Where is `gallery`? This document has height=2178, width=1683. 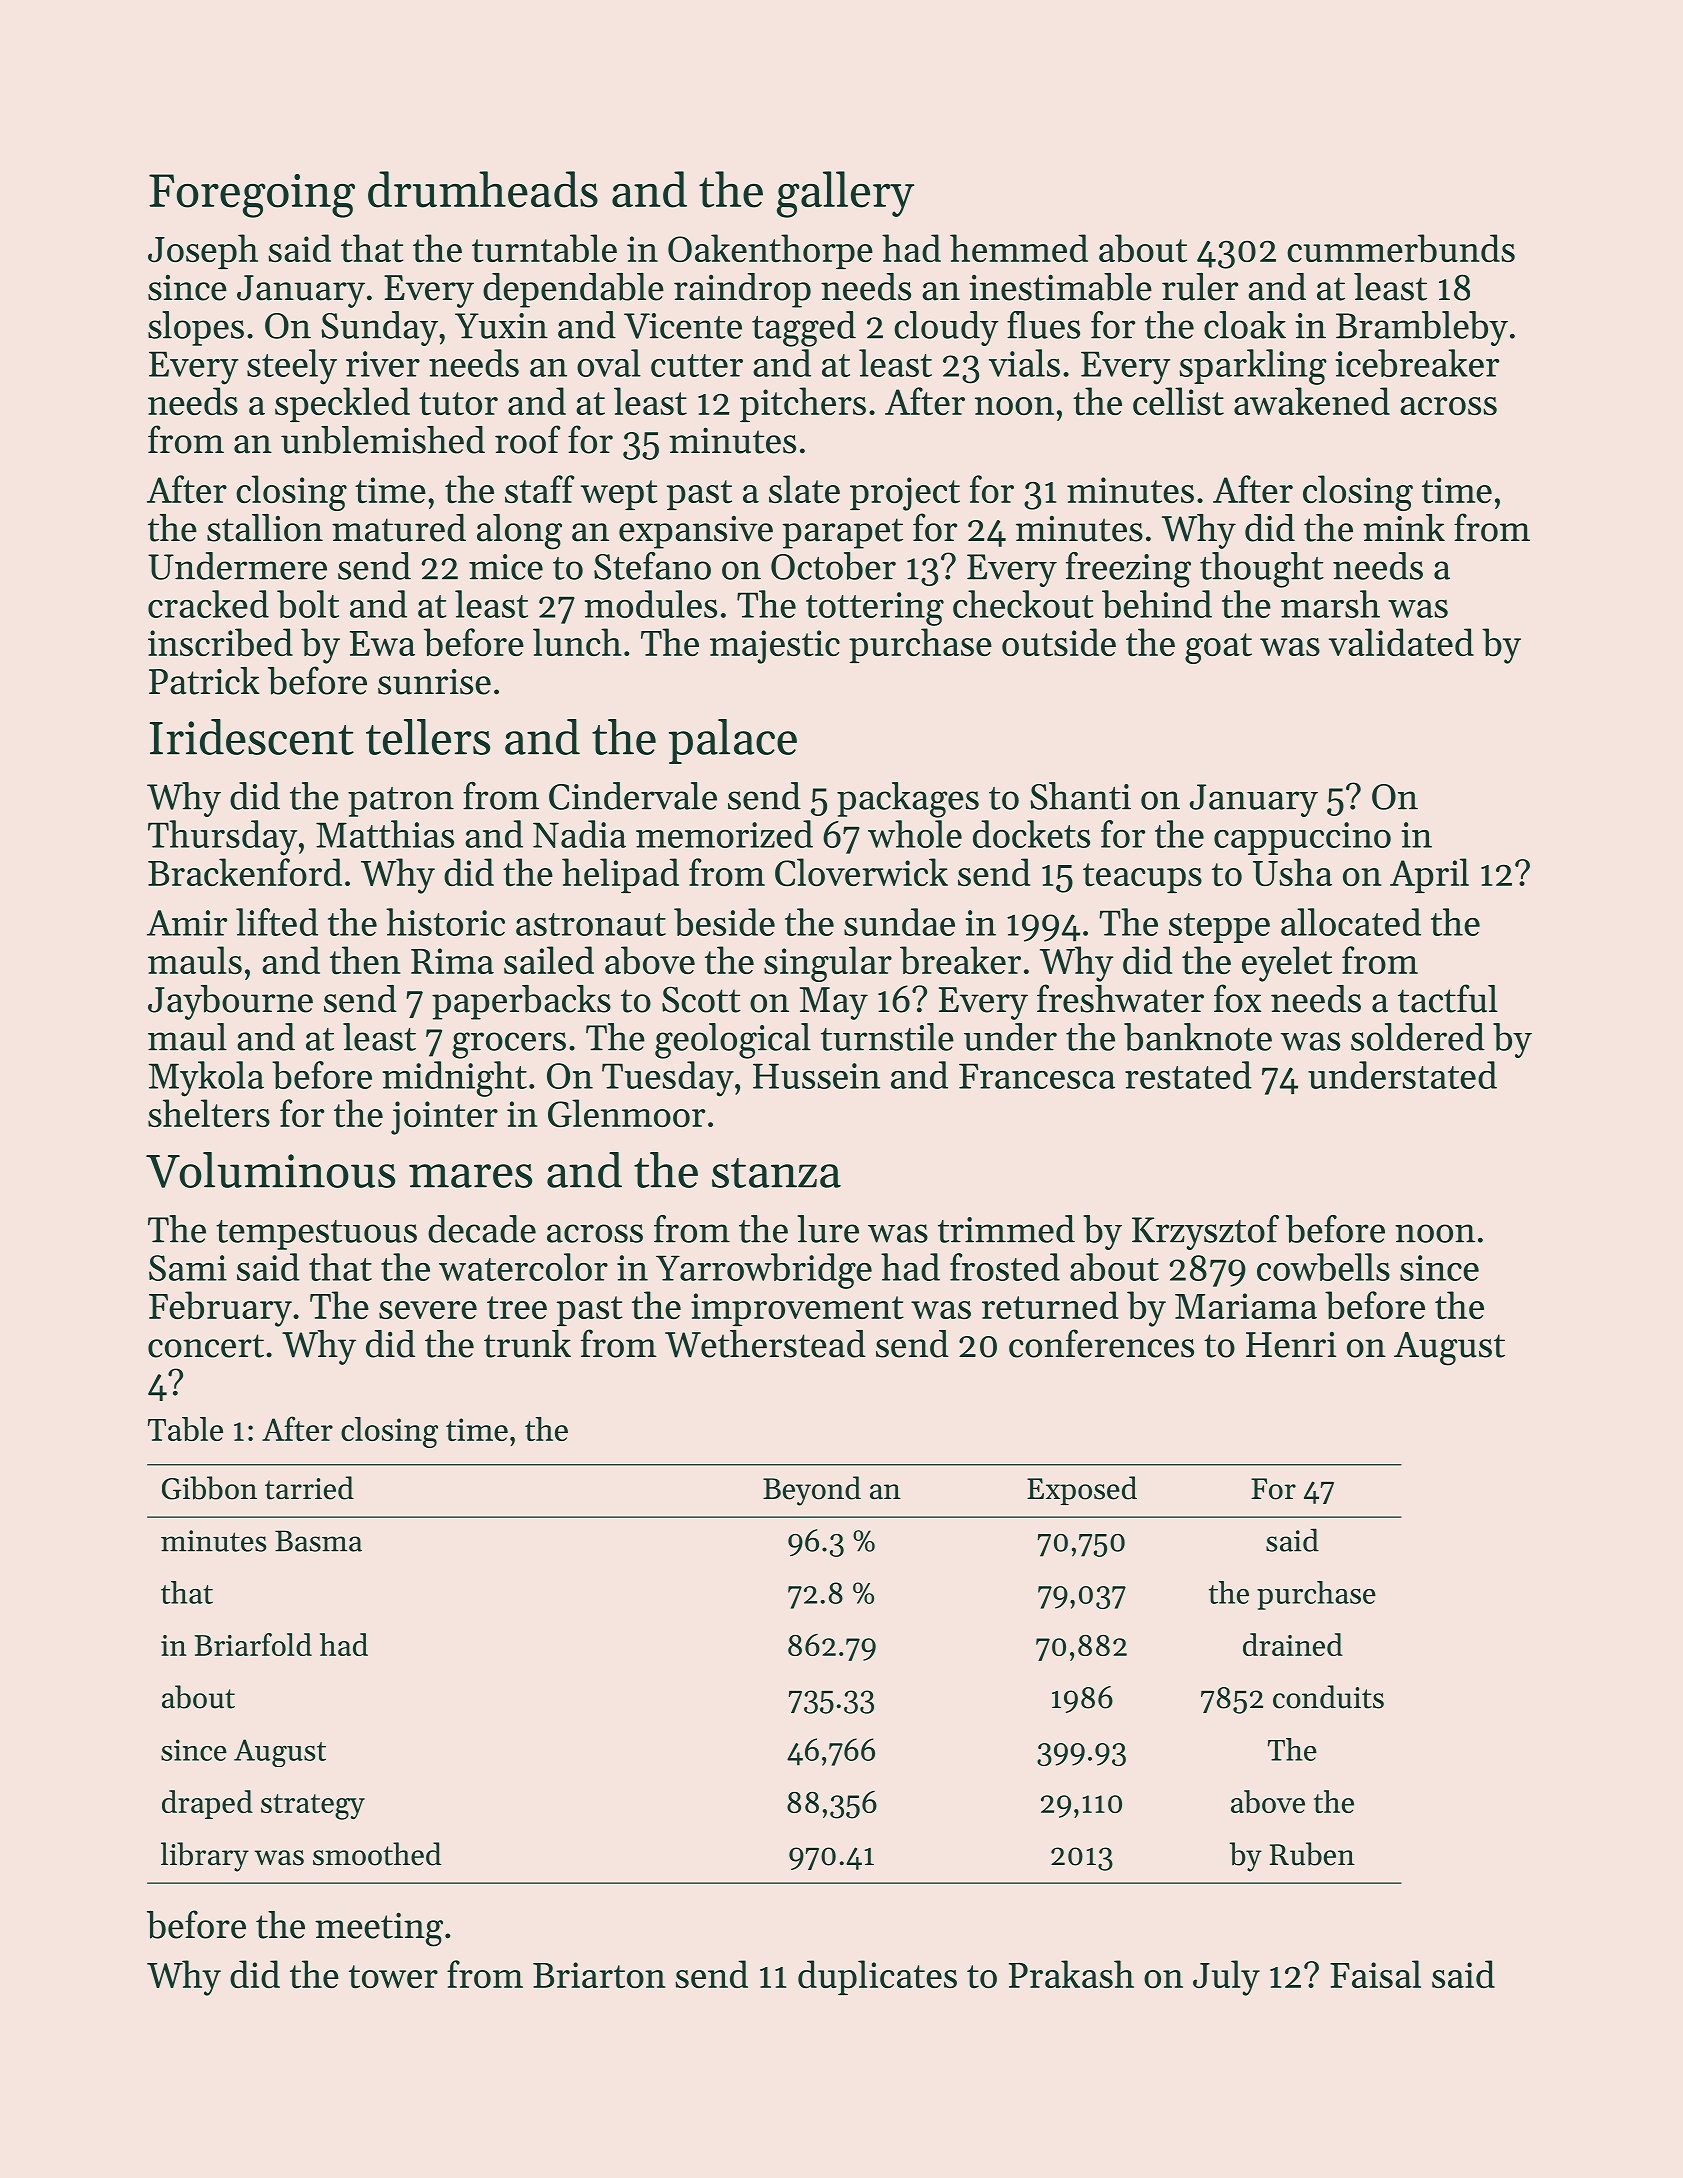 gallery is located at coordinates (845, 194).
